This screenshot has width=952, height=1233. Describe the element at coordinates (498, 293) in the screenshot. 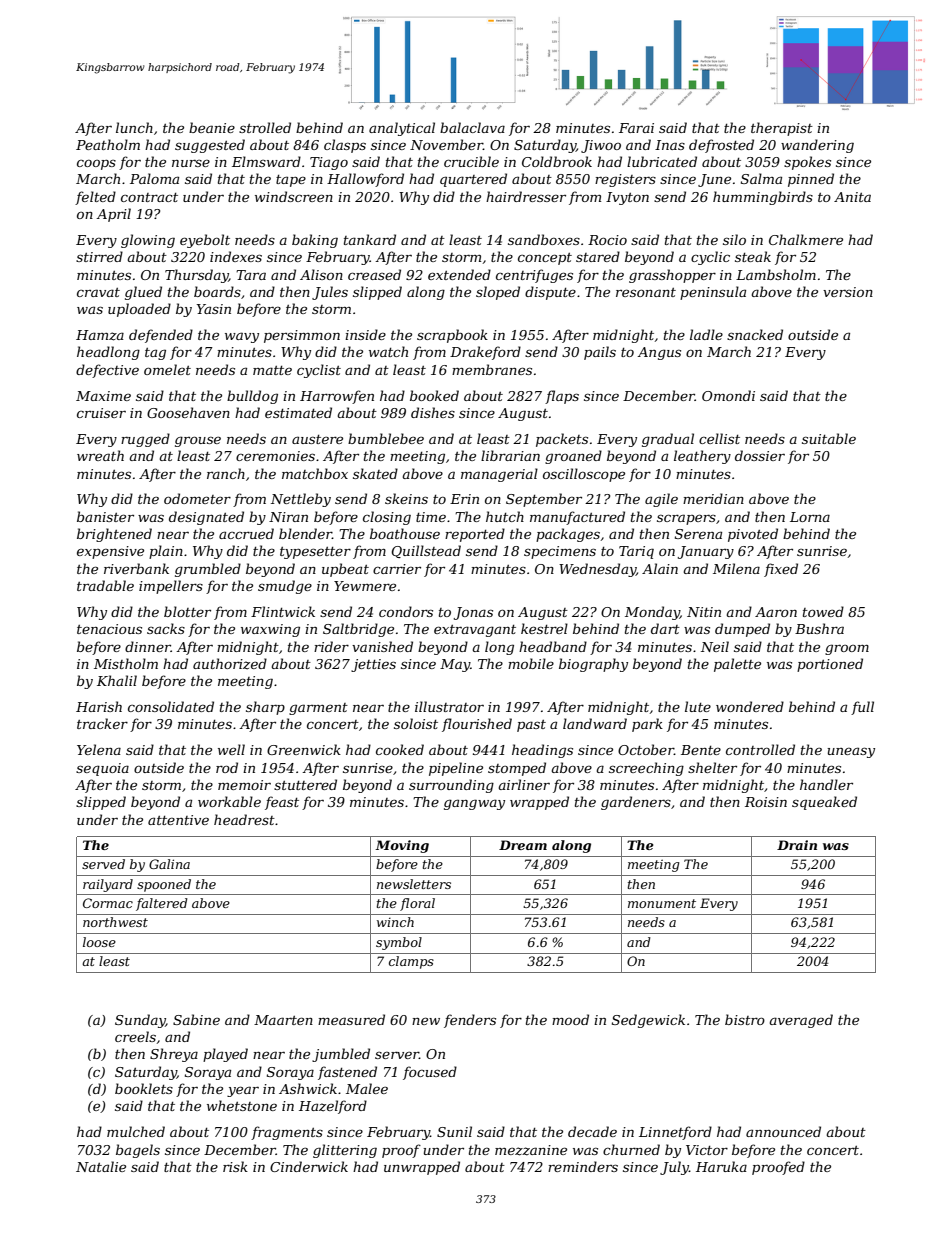

I see `sloped` at that location.
